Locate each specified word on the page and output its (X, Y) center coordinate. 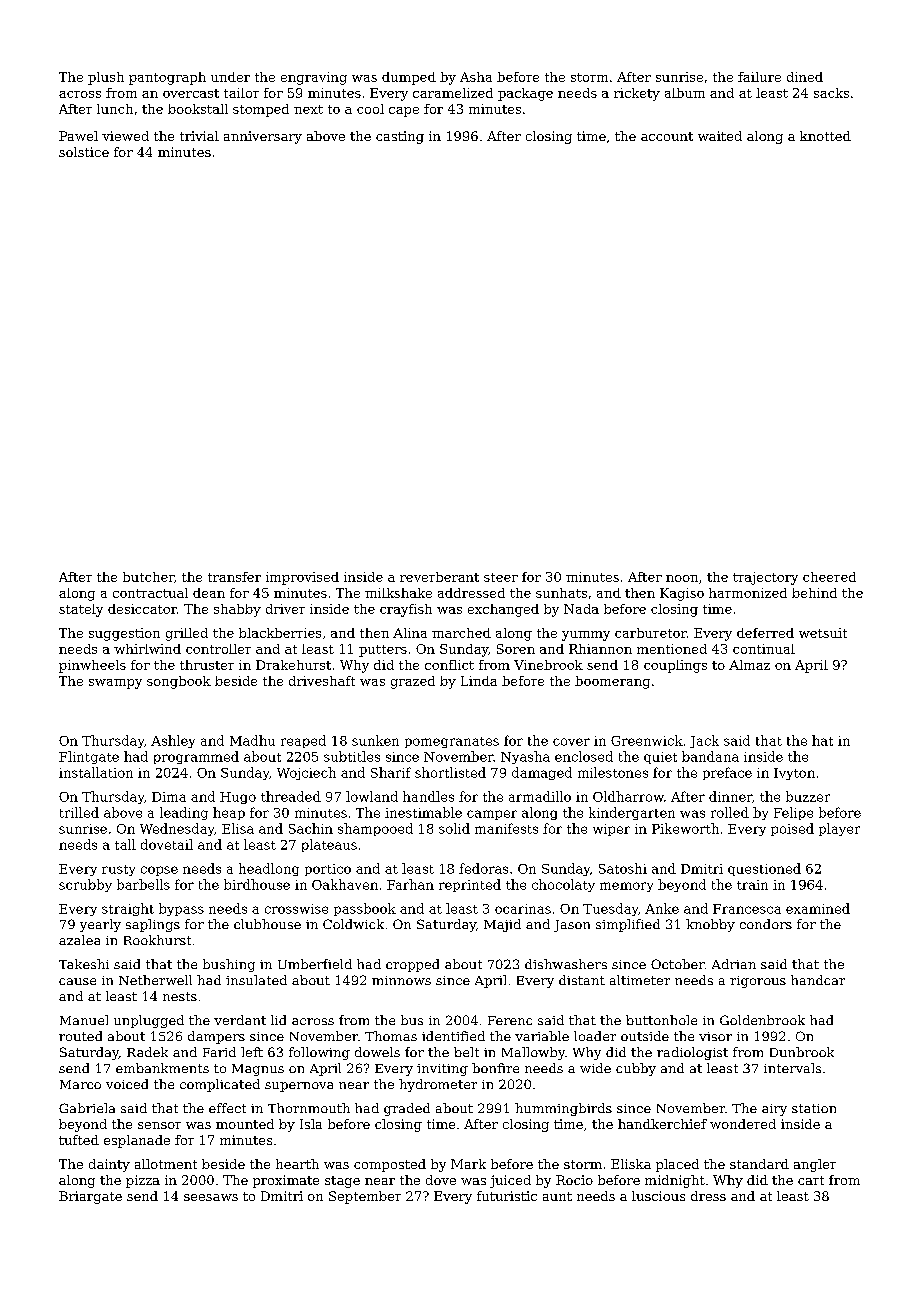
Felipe (793, 813)
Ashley (173, 741)
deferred (765, 633)
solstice (84, 152)
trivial (199, 136)
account (667, 136)
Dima (169, 797)
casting (400, 137)
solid (454, 828)
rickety (637, 94)
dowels (377, 1052)
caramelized (453, 93)
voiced (127, 1084)
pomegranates (452, 742)
